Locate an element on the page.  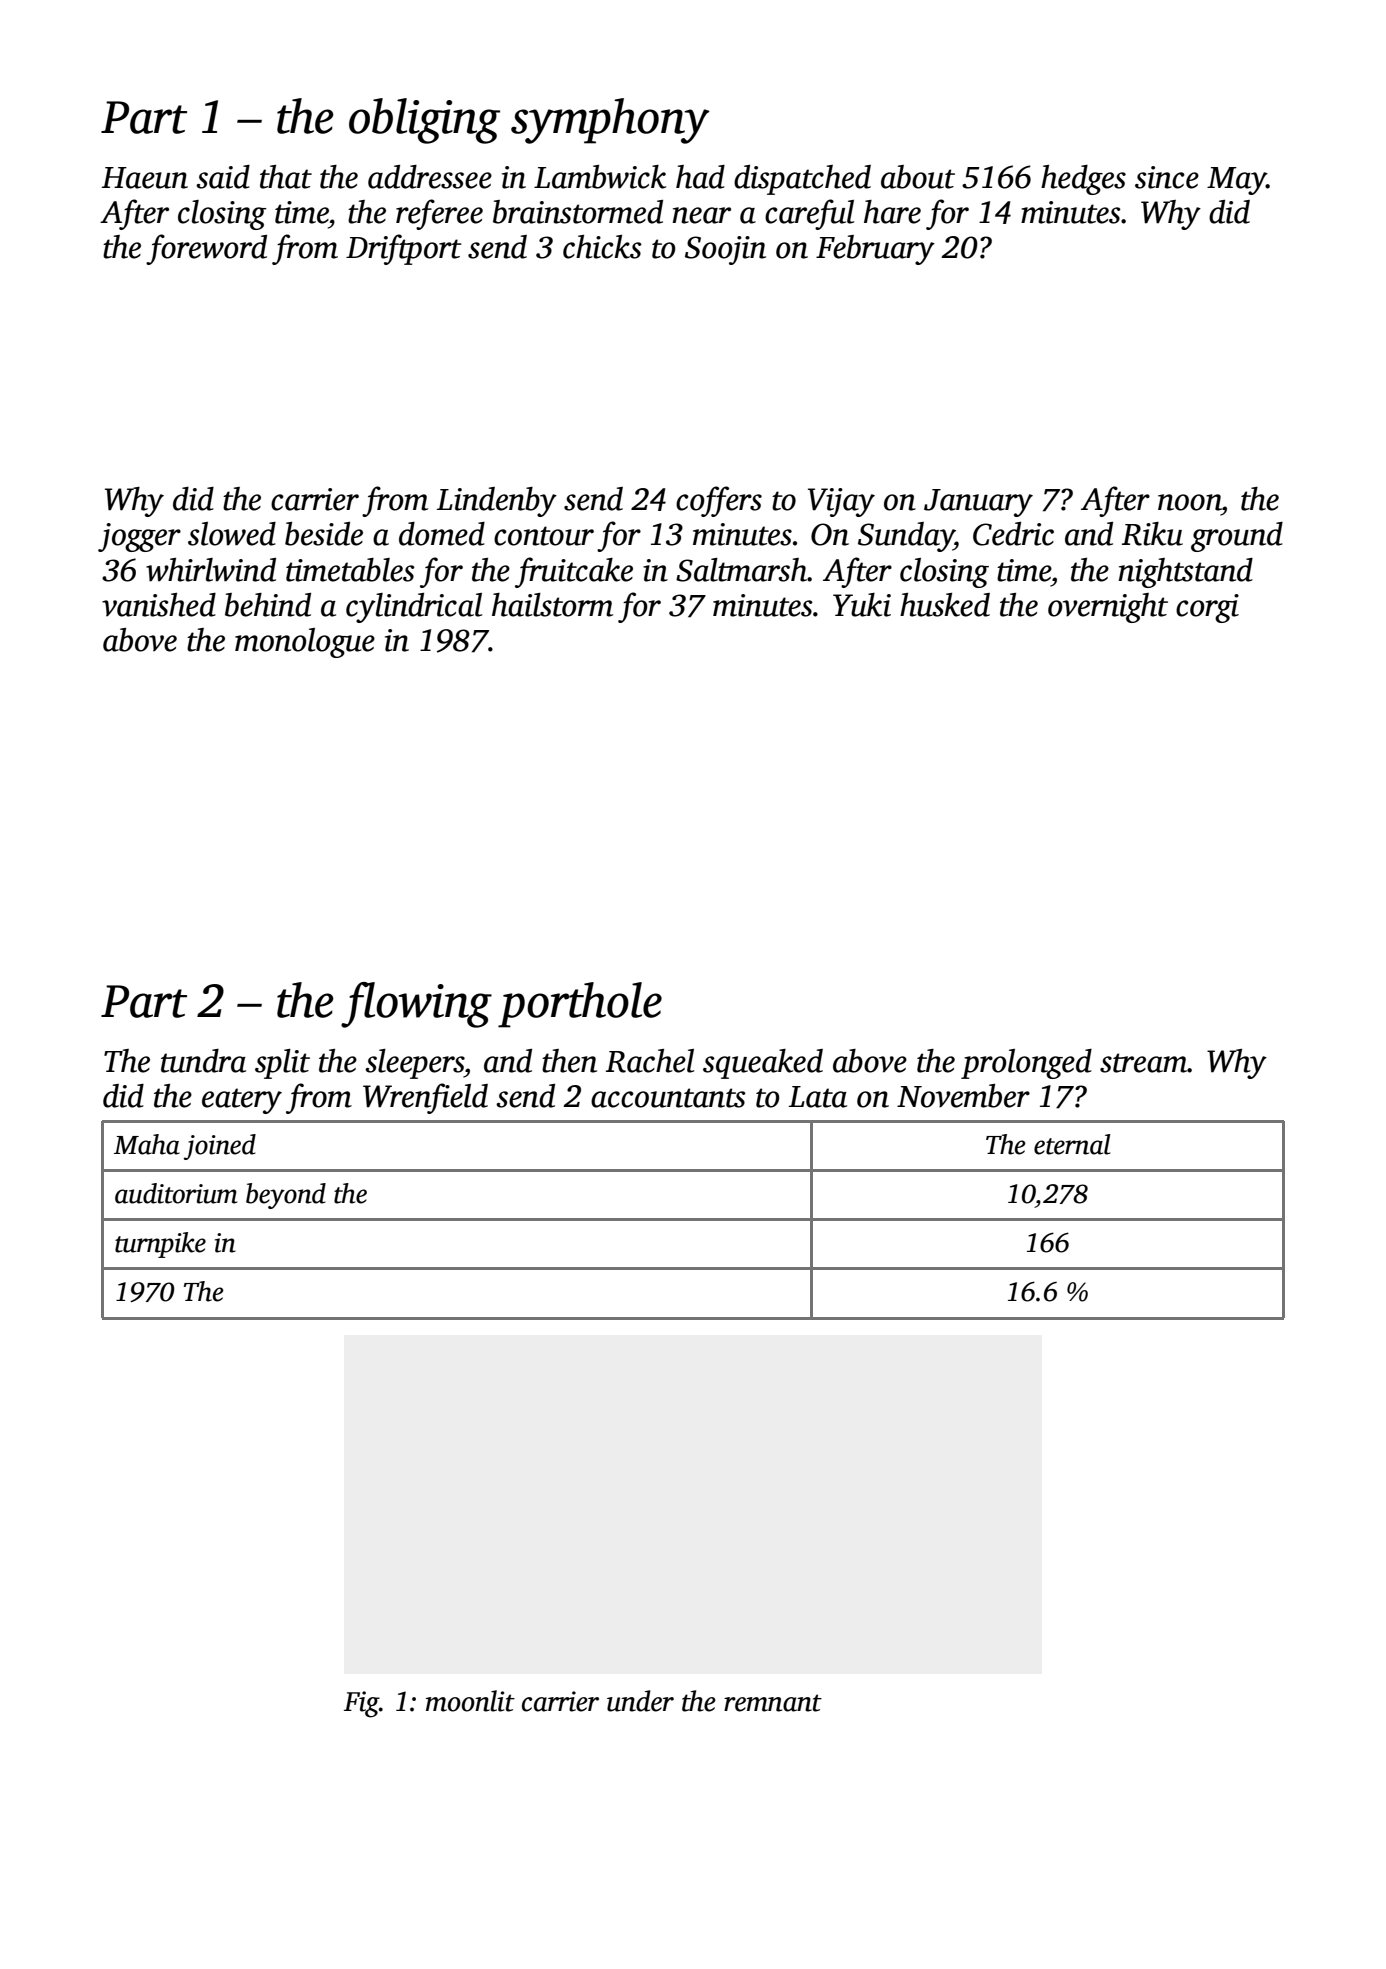
February is located at coordinates (875, 250).
